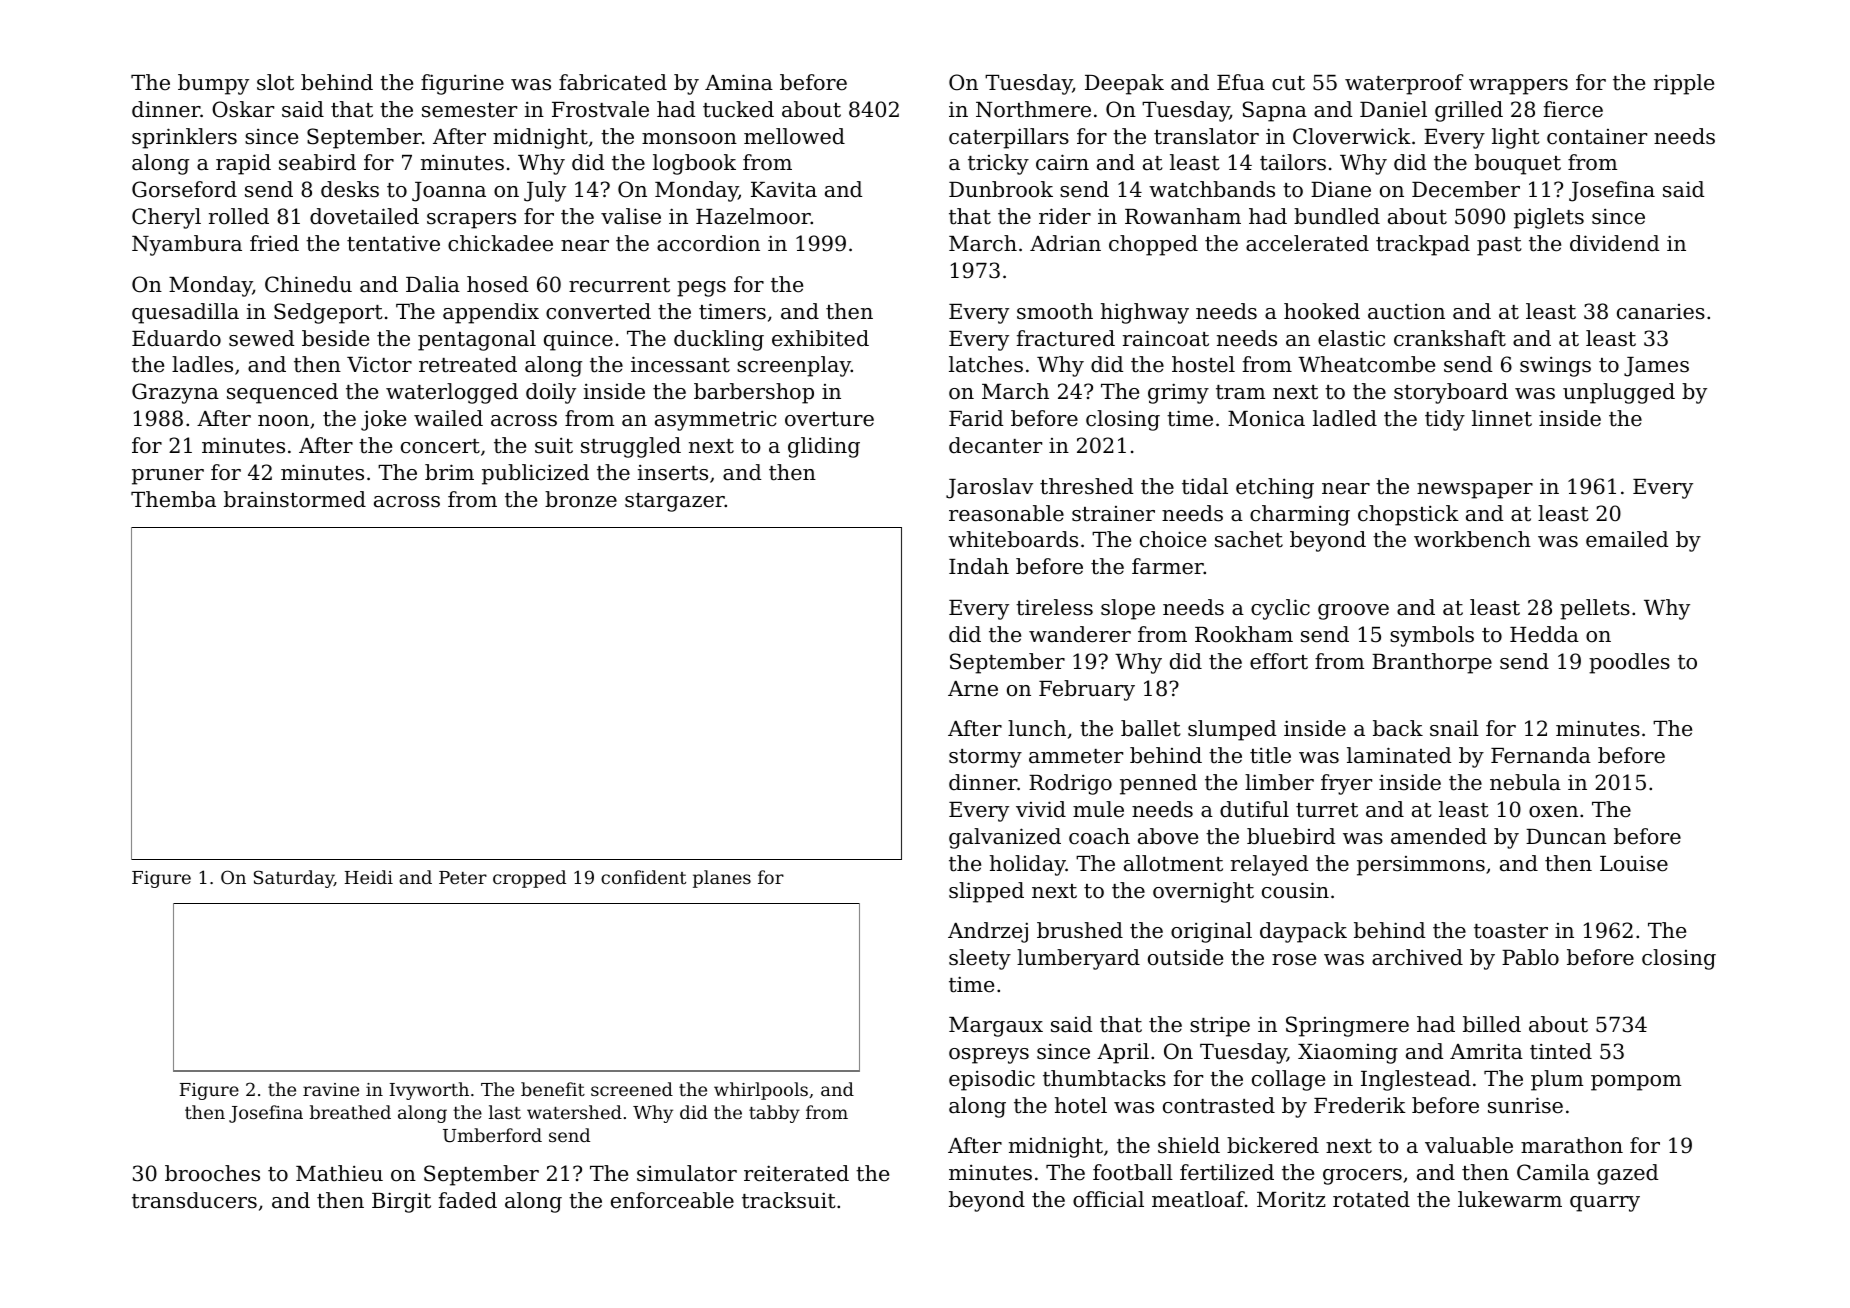  What do you see at coordinates (1518, 87) in the screenshot?
I see `wrappers` at bounding box center [1518, 87].
